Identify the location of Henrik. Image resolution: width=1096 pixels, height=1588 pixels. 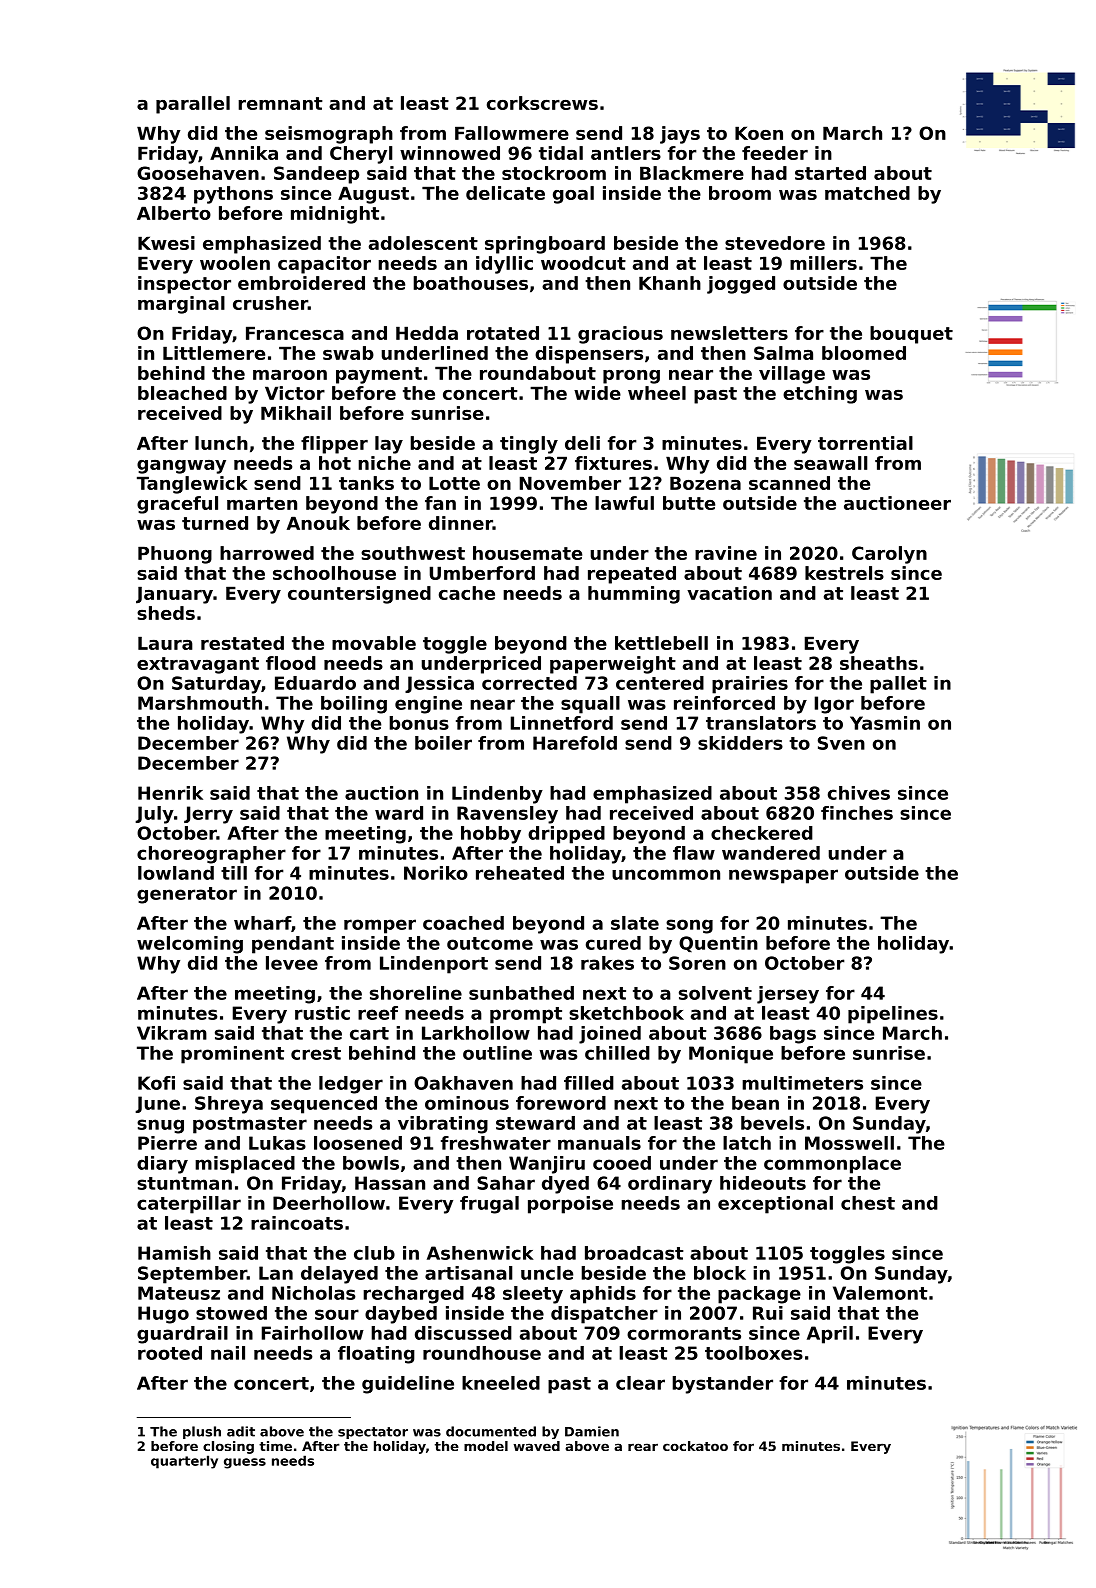
(170, 793).
